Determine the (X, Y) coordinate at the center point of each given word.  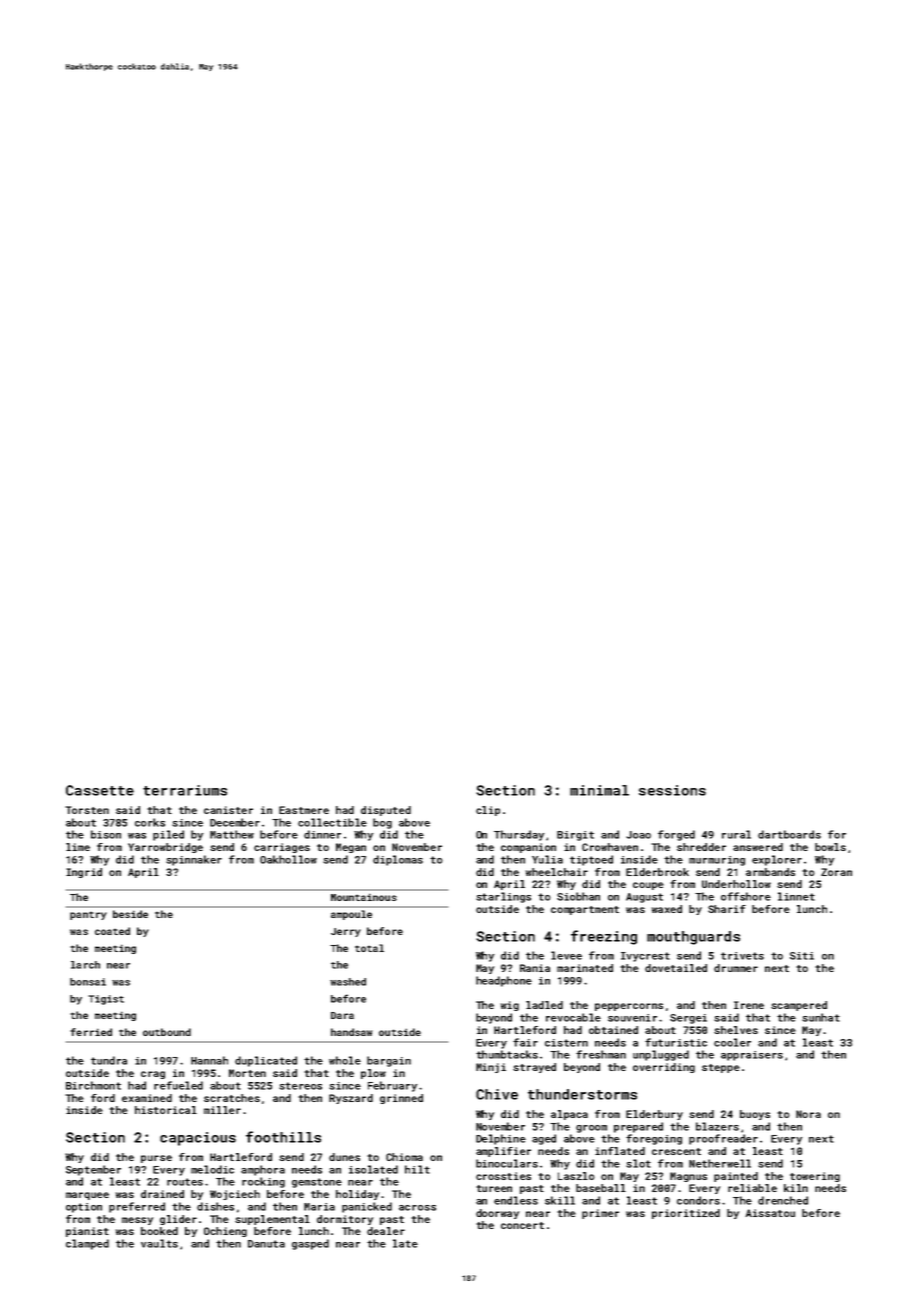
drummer (736, 968)
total (369, 948)
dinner (322, 834)
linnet (796, 896)
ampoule (351, 915)
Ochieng (225, 1232)
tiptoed (591, 860)
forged (676, 835)
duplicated (266, 1061)
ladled (544, 1005)
